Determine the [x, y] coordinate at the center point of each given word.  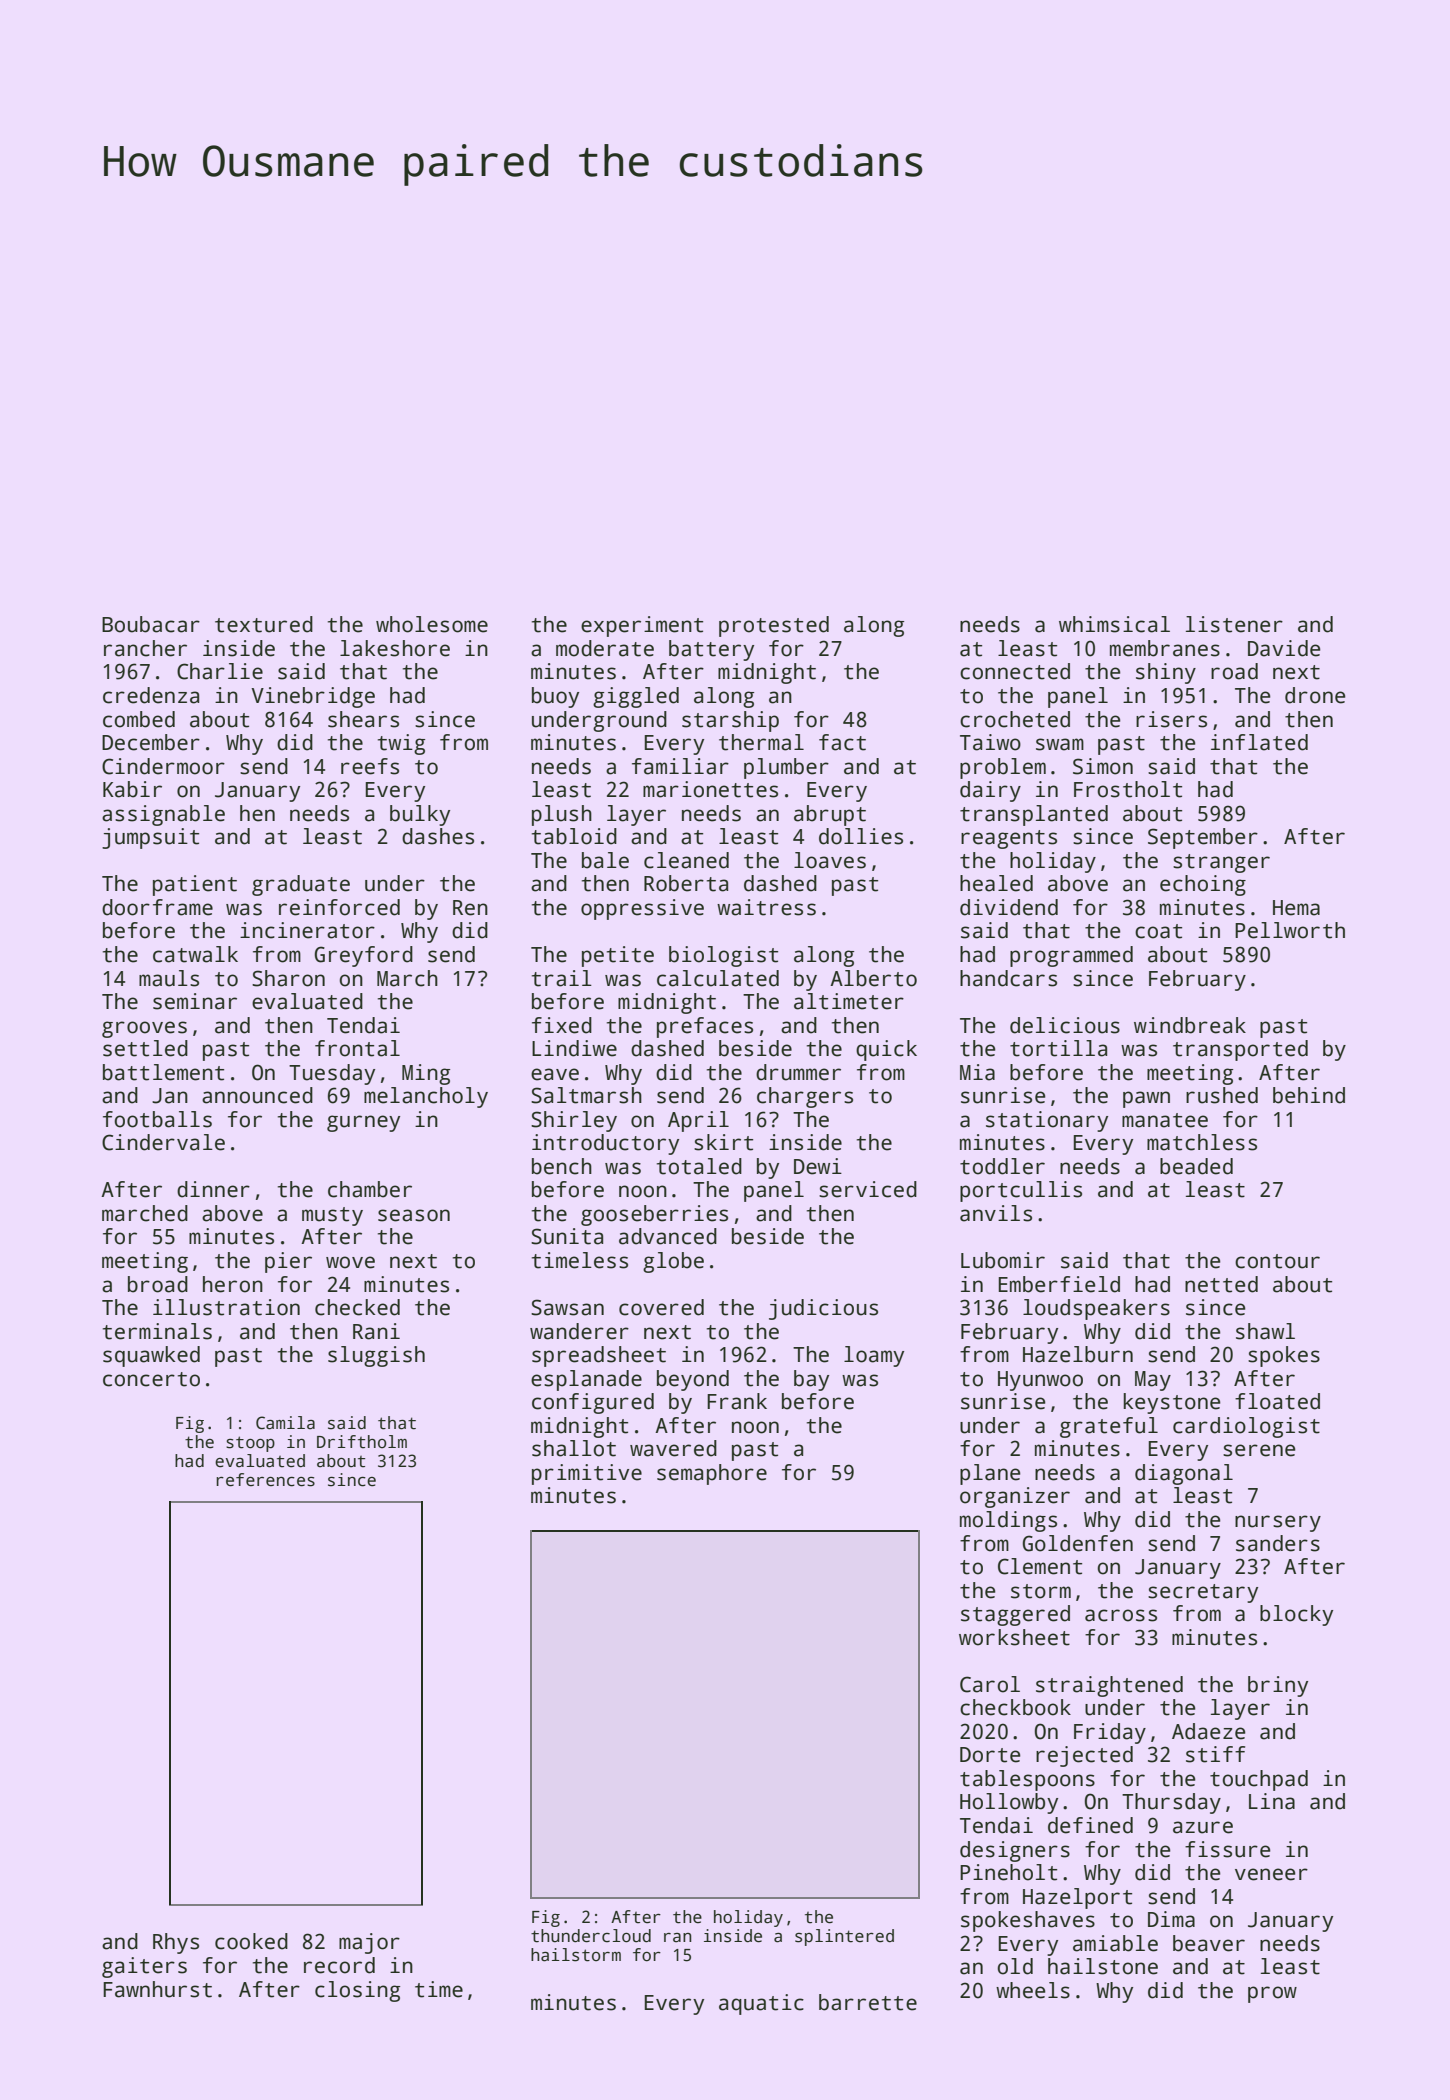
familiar [680, 766]
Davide [1284, 648]
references [265, 1480]
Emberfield [1059, 1284]
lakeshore [395, 648]
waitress [766, 907]
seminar [195, 1001]
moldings [1008, 1521]
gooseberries [654, 1215]
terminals [157, 1331]
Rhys [176, 1943]
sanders [1278, 1543]
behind [1309, 1095]
